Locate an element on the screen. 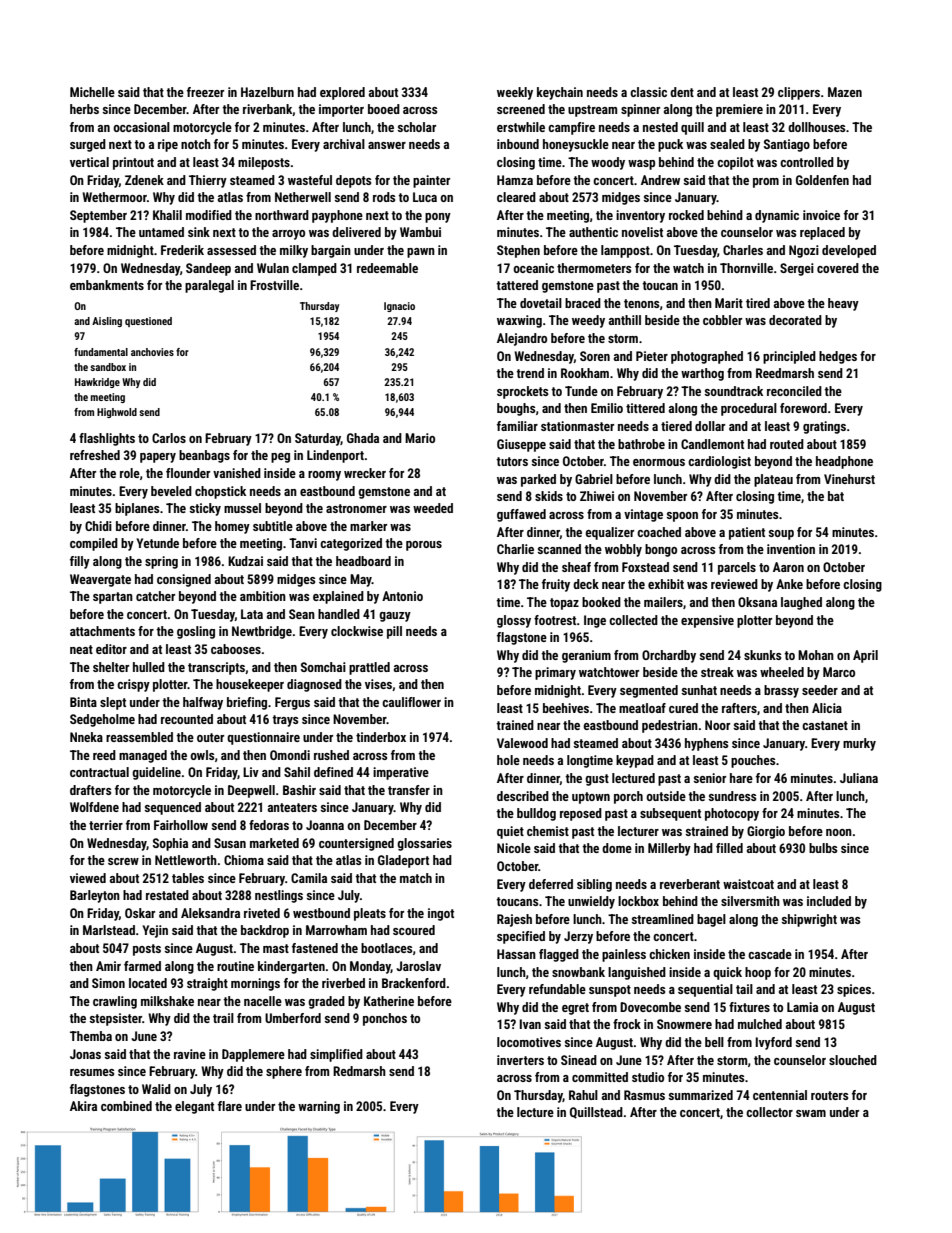 The width and height of the screenshot is (952, 1233). premiere is located at coordinates (739, 110).
